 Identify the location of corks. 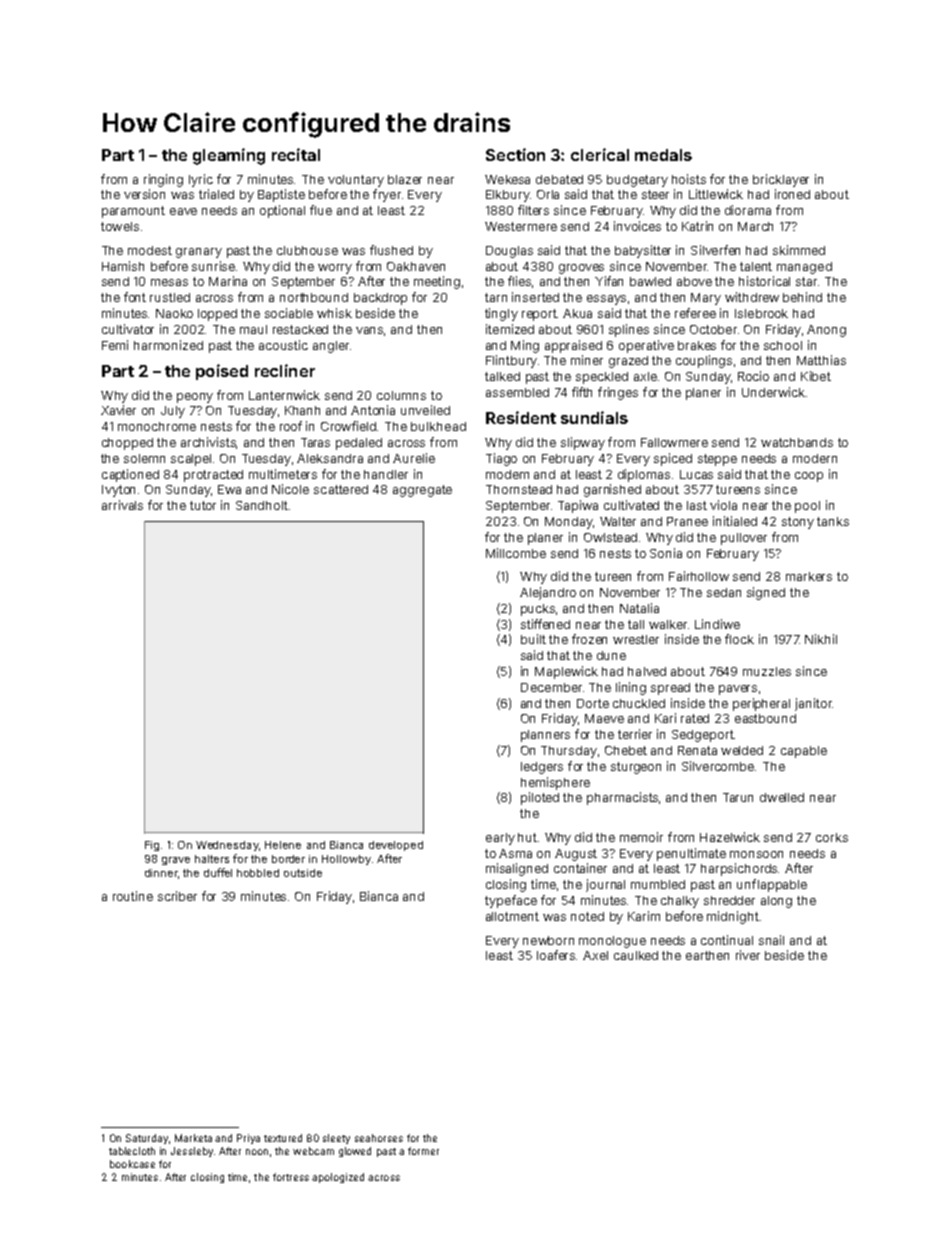
(832, 837).
